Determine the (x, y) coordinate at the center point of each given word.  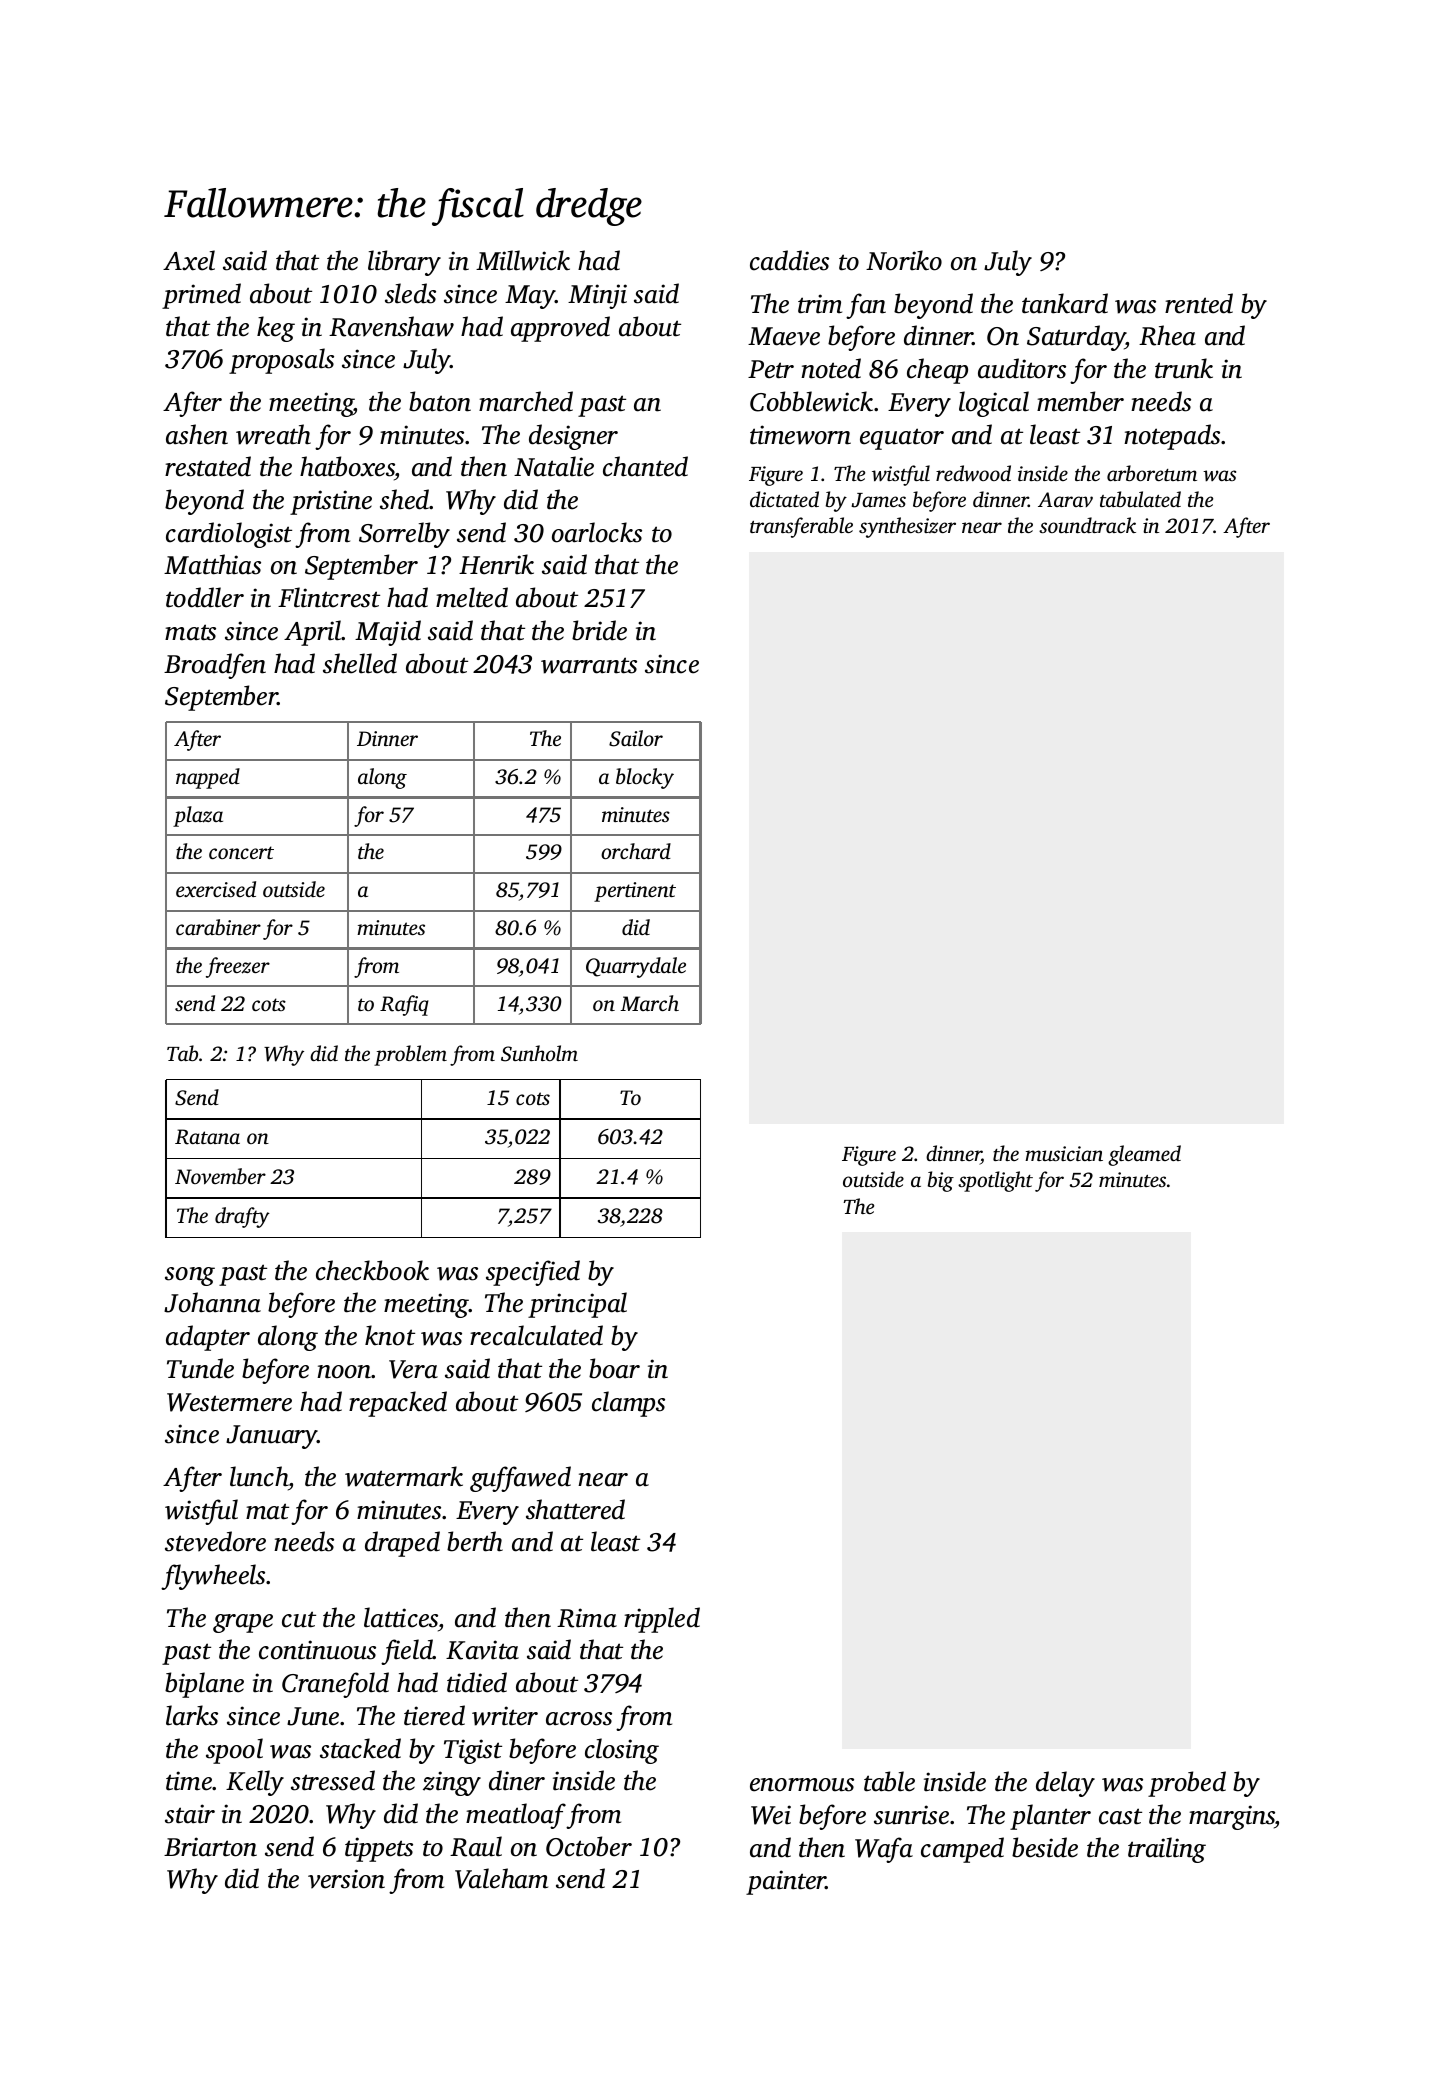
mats (190, 632)
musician (1064, 1153)
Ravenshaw (391, 326)
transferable (801, 527)
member (1080, 401)
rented (1199, 303)
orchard (636, 851)
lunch (259, 1476)
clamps (628, 1404)
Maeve (784, 336)
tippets (379, 1849)
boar (614, 1368)
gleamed (1144, 1155)
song (190, 1276)
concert (241, 852)
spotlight (995, 1181)
